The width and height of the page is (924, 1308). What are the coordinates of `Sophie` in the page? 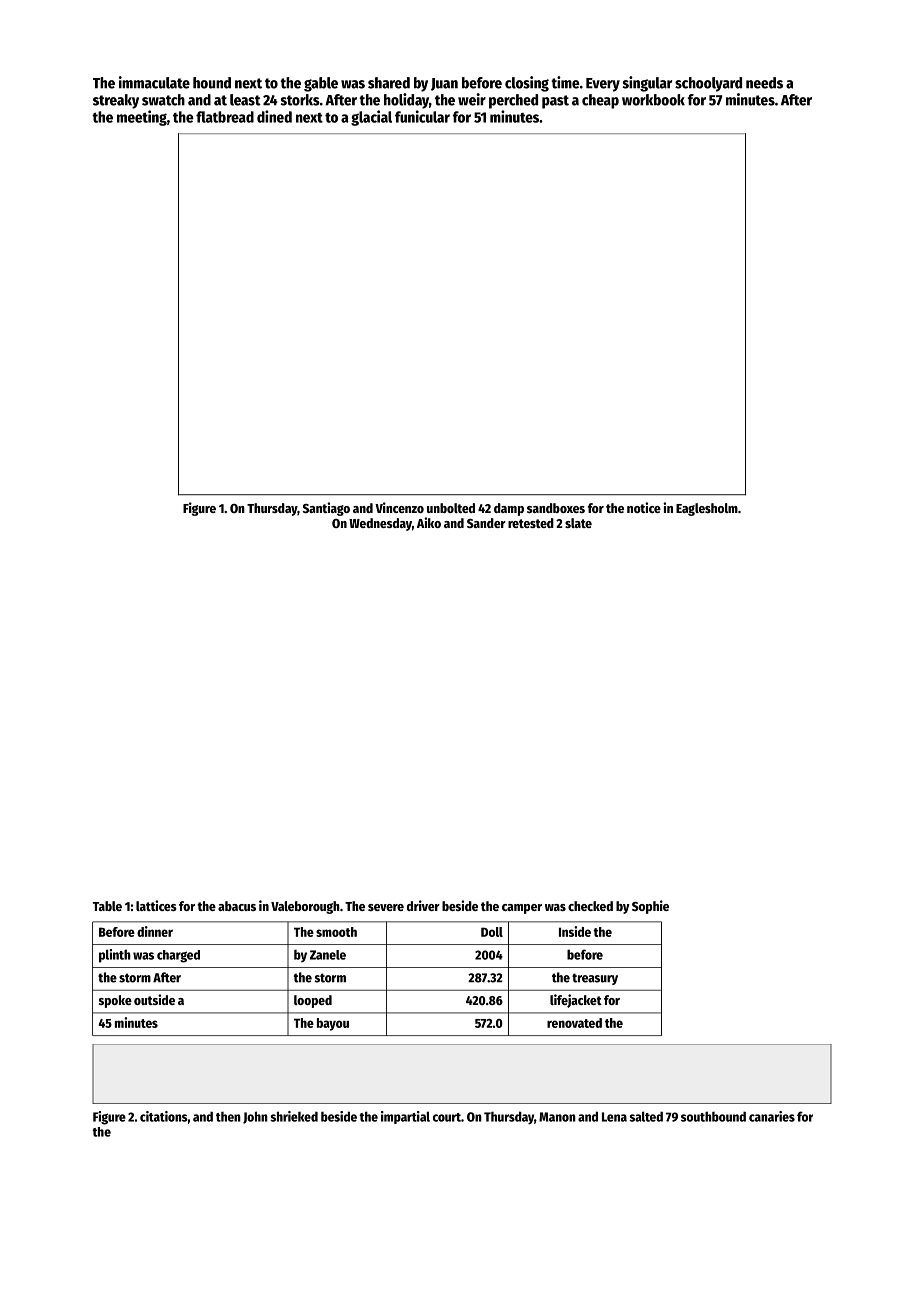 It's located at (650, 907).
